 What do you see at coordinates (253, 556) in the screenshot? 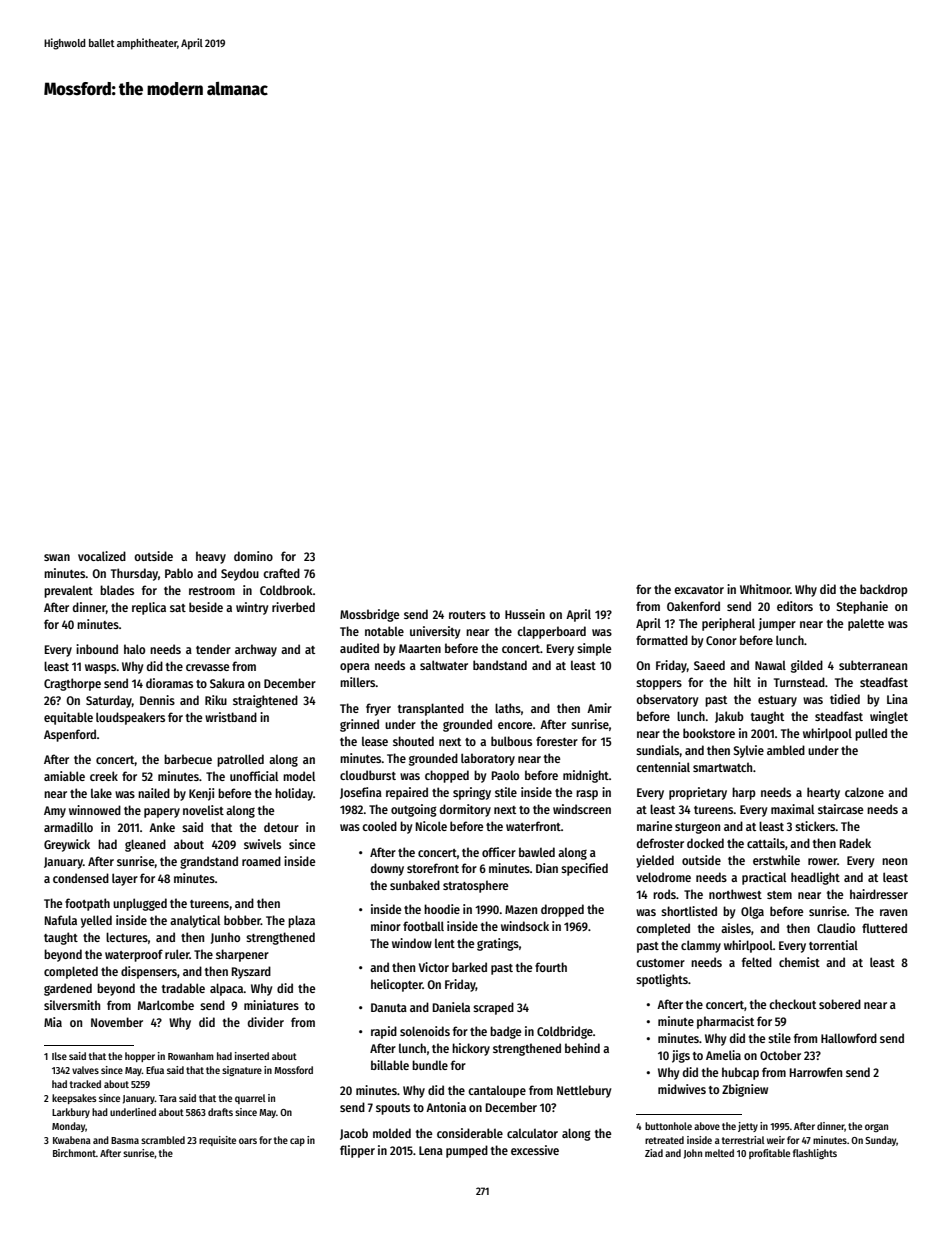
I see `domino` at bounding box center [253, 556].
